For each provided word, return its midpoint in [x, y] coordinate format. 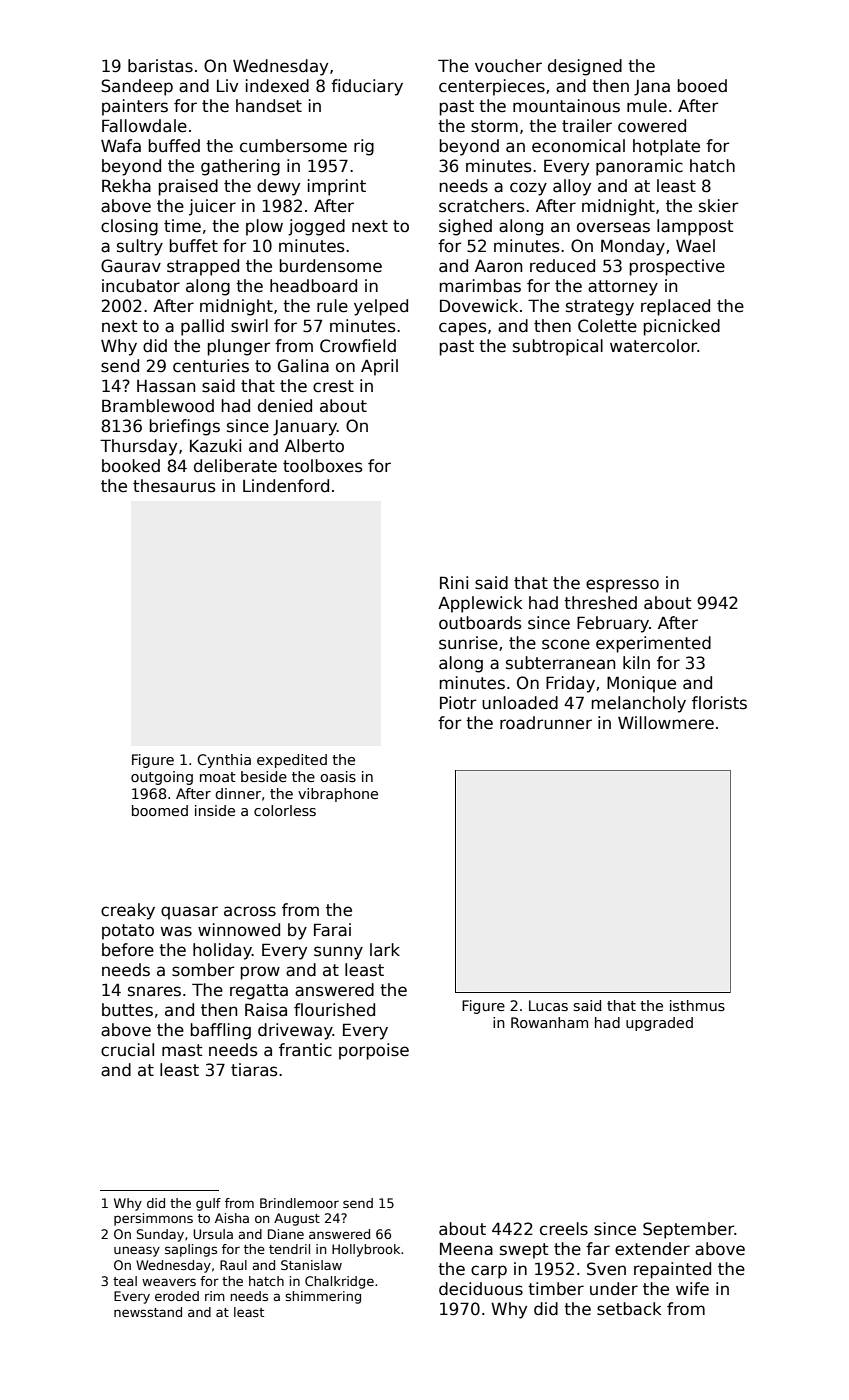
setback [629, 1309]
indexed [277, 86]
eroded [177, 1296]
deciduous [481, 1289]
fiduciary [367, 87]
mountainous [566, 106]
